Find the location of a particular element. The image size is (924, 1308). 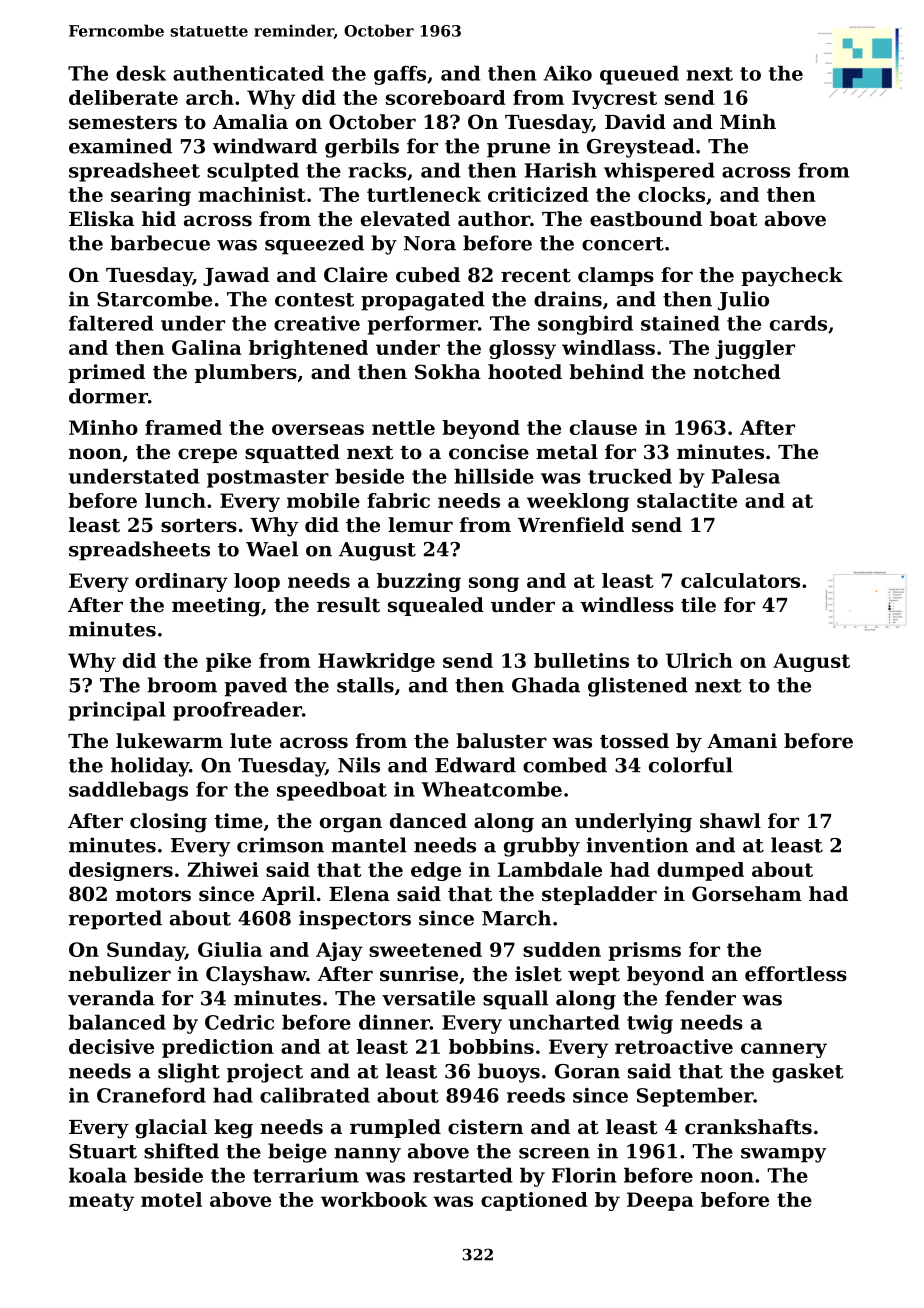

queued is located at coordinates (639, 75).
